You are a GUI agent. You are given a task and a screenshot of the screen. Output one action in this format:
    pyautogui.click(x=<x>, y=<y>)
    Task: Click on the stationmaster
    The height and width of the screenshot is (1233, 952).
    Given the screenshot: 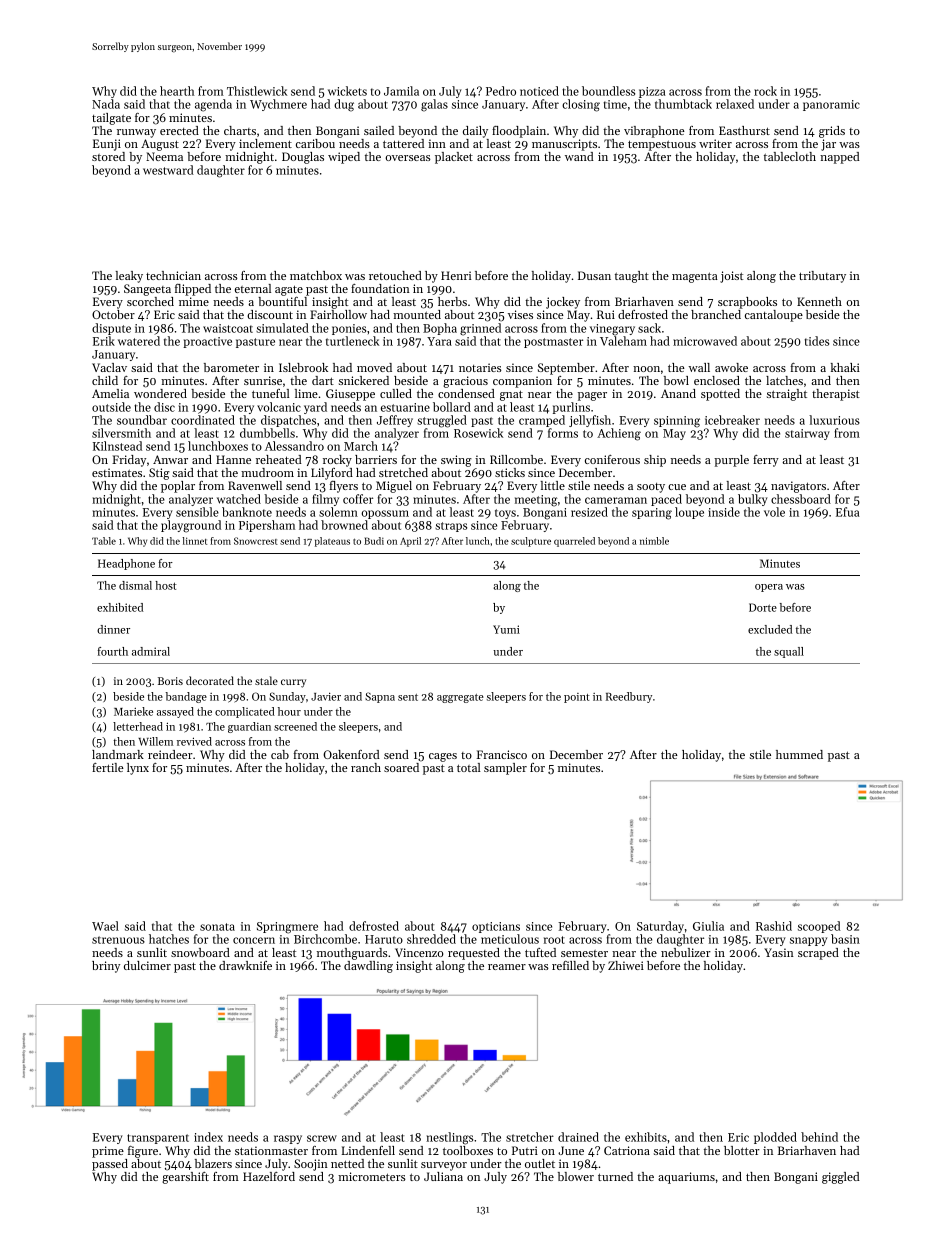 What is the action you would take?
    pyautogui.click(x=271, y=1150)
